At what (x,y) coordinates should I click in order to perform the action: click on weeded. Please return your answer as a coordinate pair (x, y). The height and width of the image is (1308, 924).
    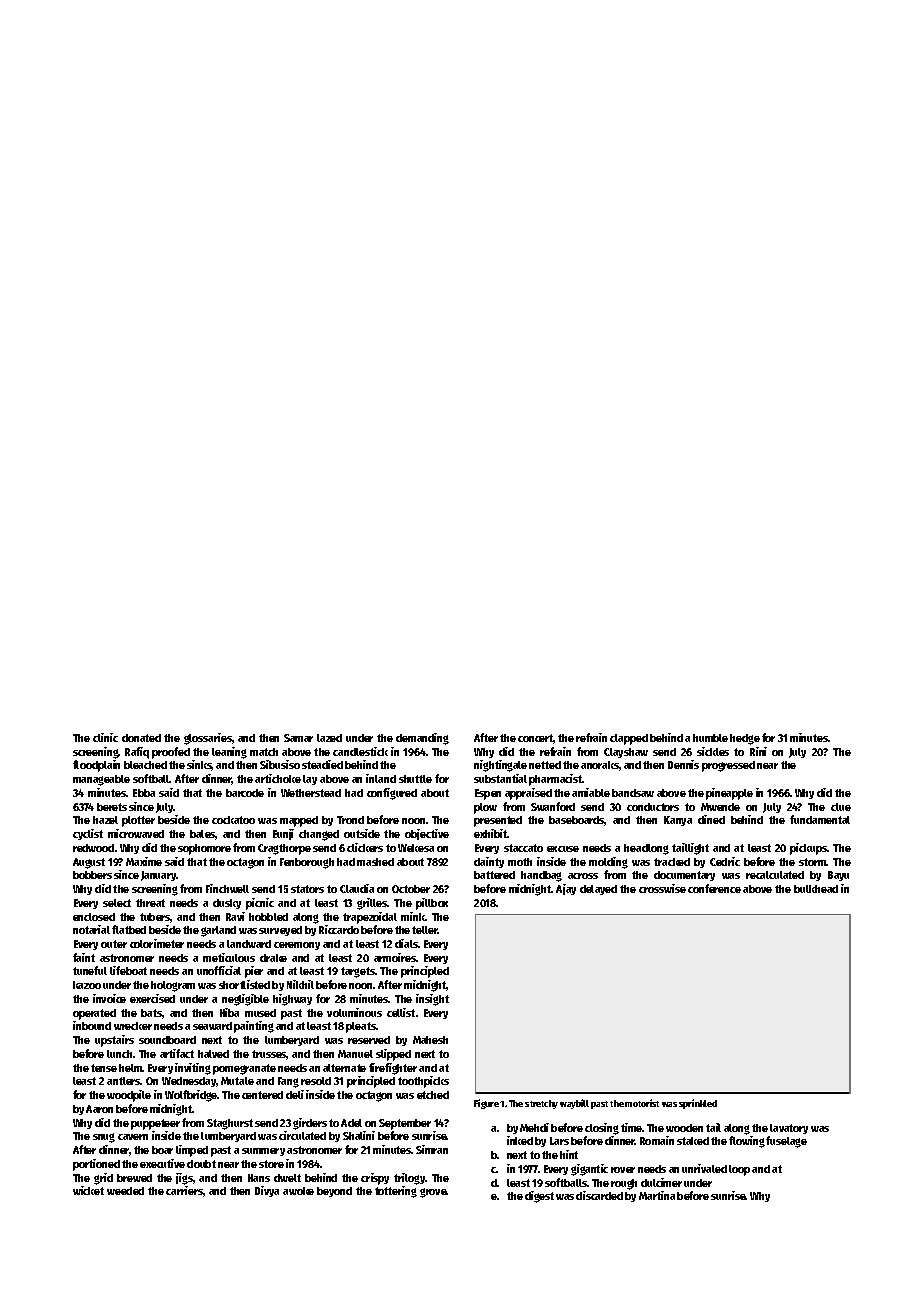
    Looking at the image, I should click on (125, 1191).
